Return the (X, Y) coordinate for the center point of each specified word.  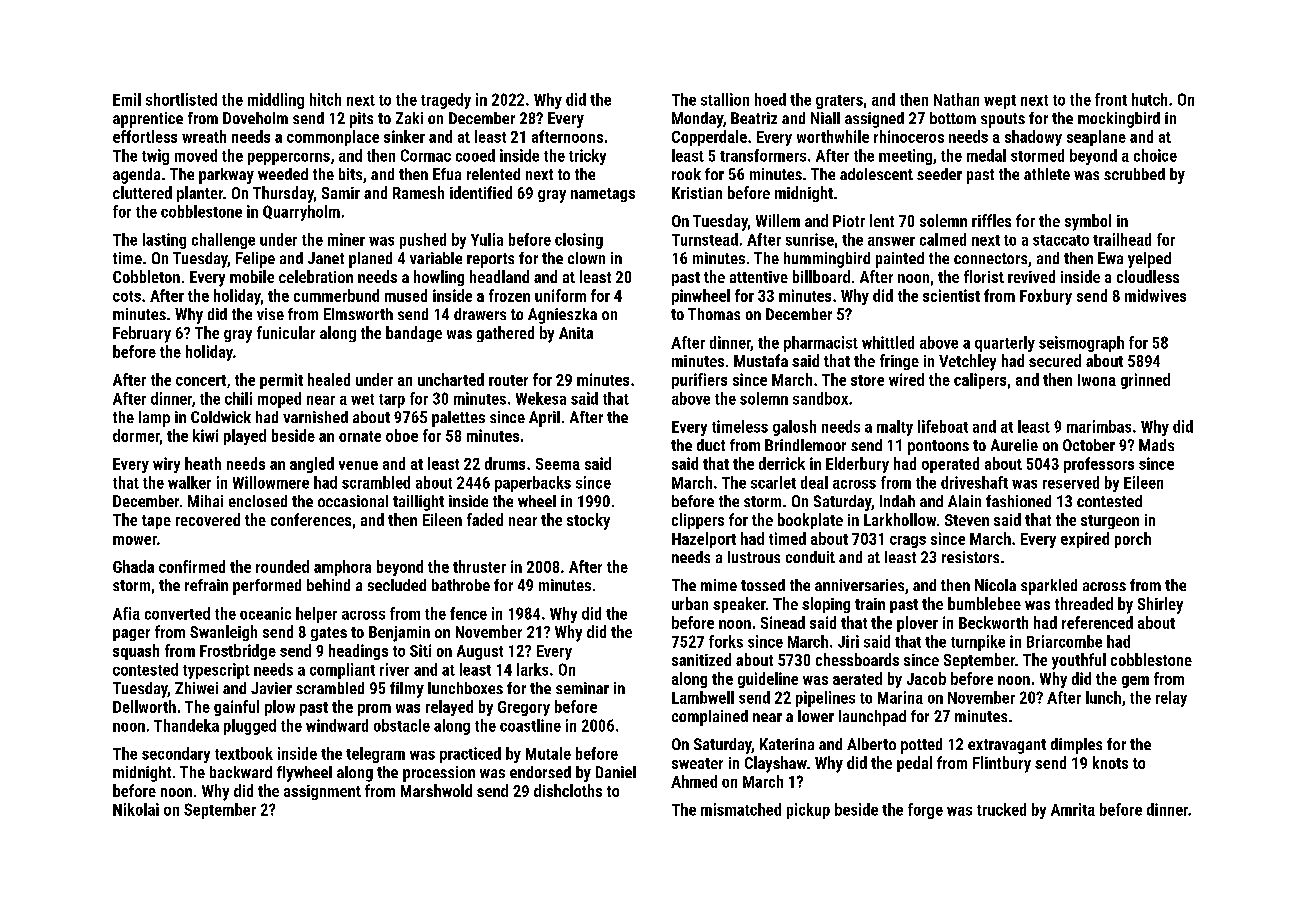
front (1111, 99)
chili (238, 398)
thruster (479, 566)
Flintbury (1002, 764)
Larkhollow (900, 519)
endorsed (540, 772)
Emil (127, 99)
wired (906, 379)
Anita (576, 333)
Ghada (133, 566)
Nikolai (136, 809)
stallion (725, 99)
